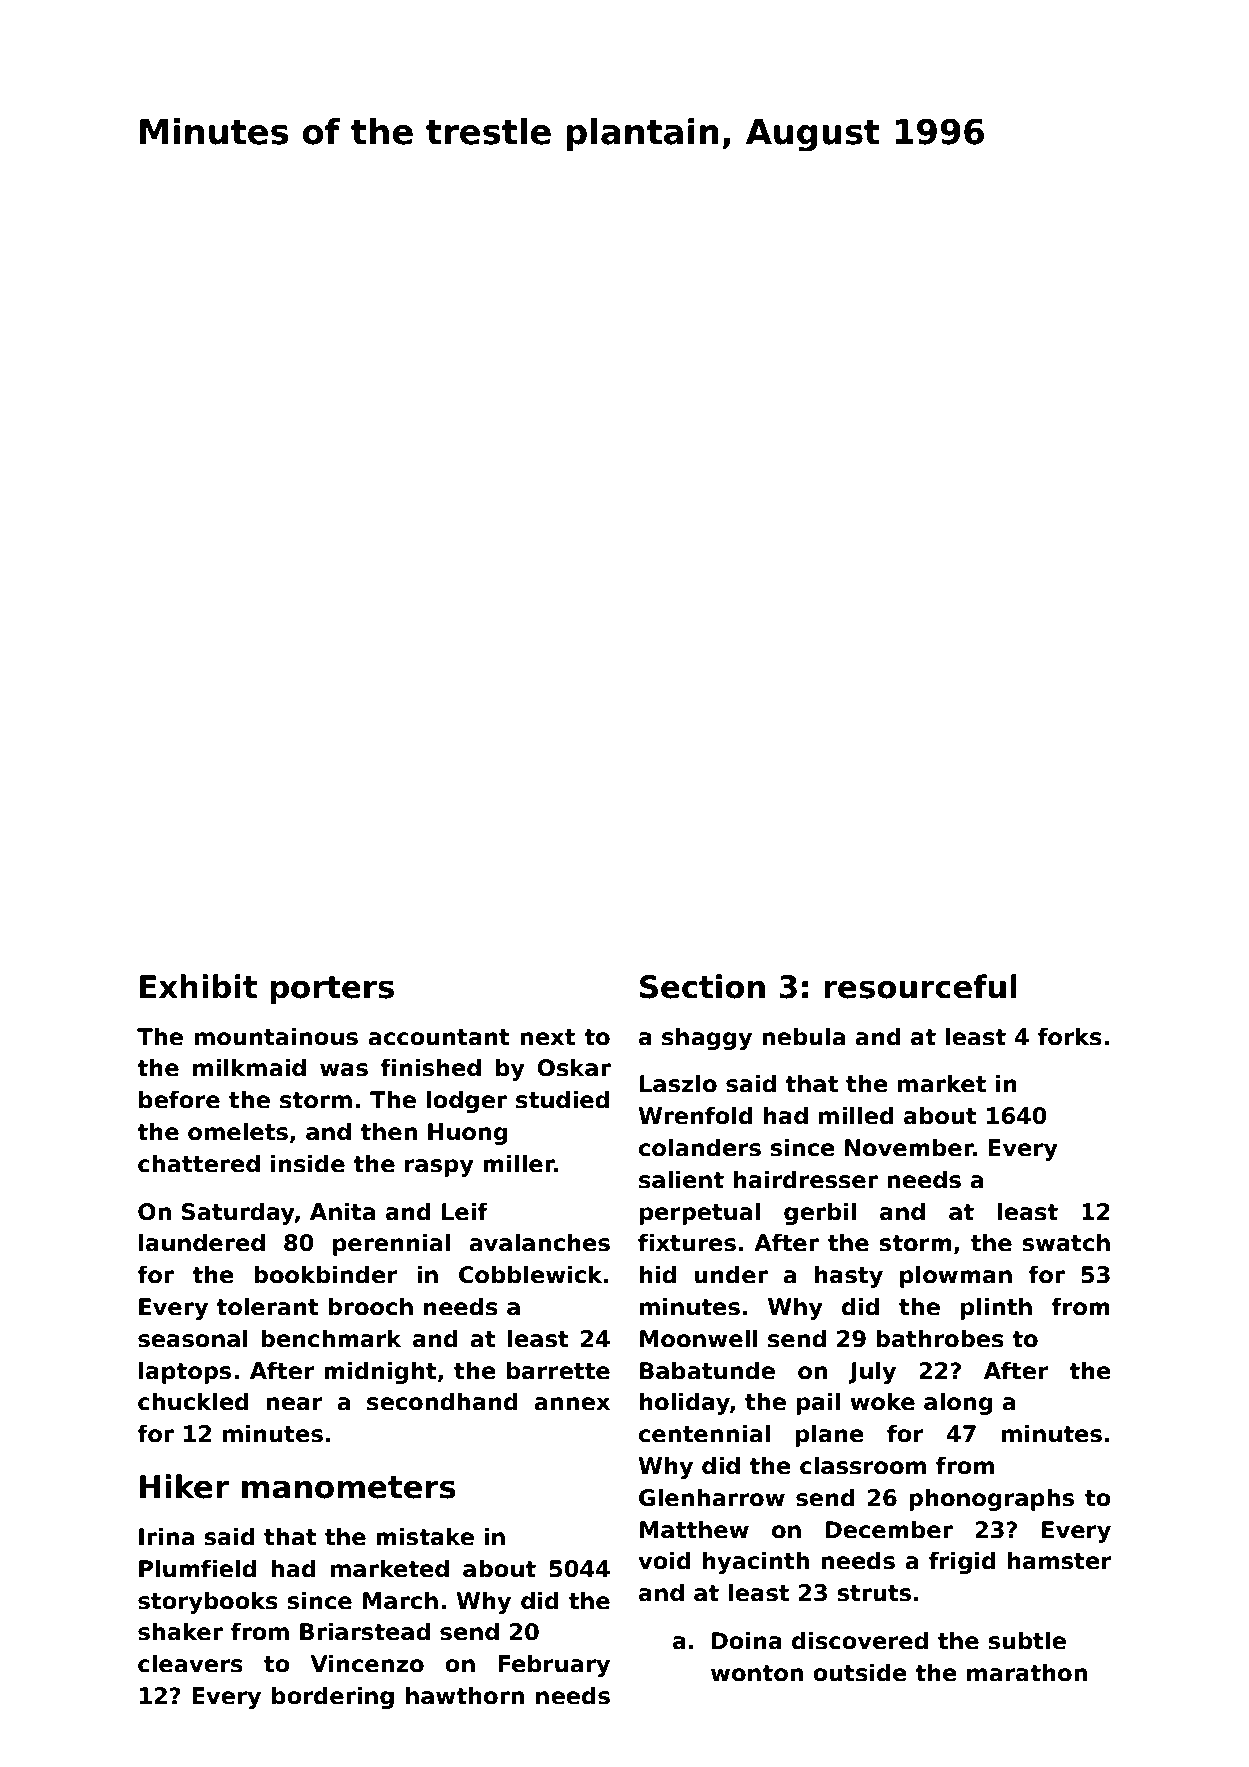 The width and height of the document is (1249, 1767). I want to click on cleavers, so click(190, 1663).
